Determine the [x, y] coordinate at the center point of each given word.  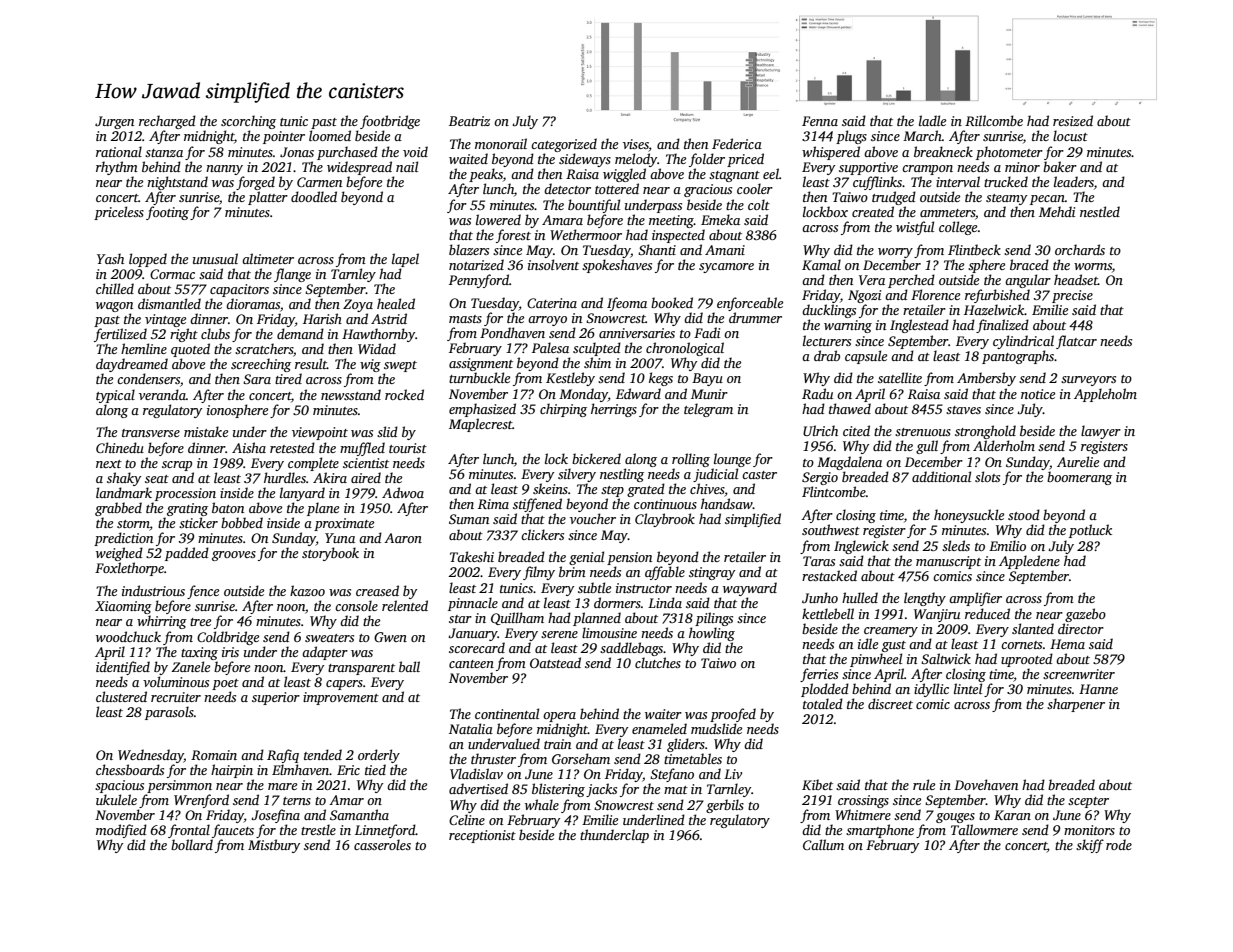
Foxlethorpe [129, 569]
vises [636, 145]
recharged [167, 122]
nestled [1100, 211]
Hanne [1098, 689]
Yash [110, 258]
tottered [617, 188]
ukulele [116, 799]
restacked [829, 575]
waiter [663, 714]
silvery [577, 475]
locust [1070, 135]
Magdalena [849, 463]
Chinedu [120, 447]
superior [276, 698]
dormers [617, 602]
